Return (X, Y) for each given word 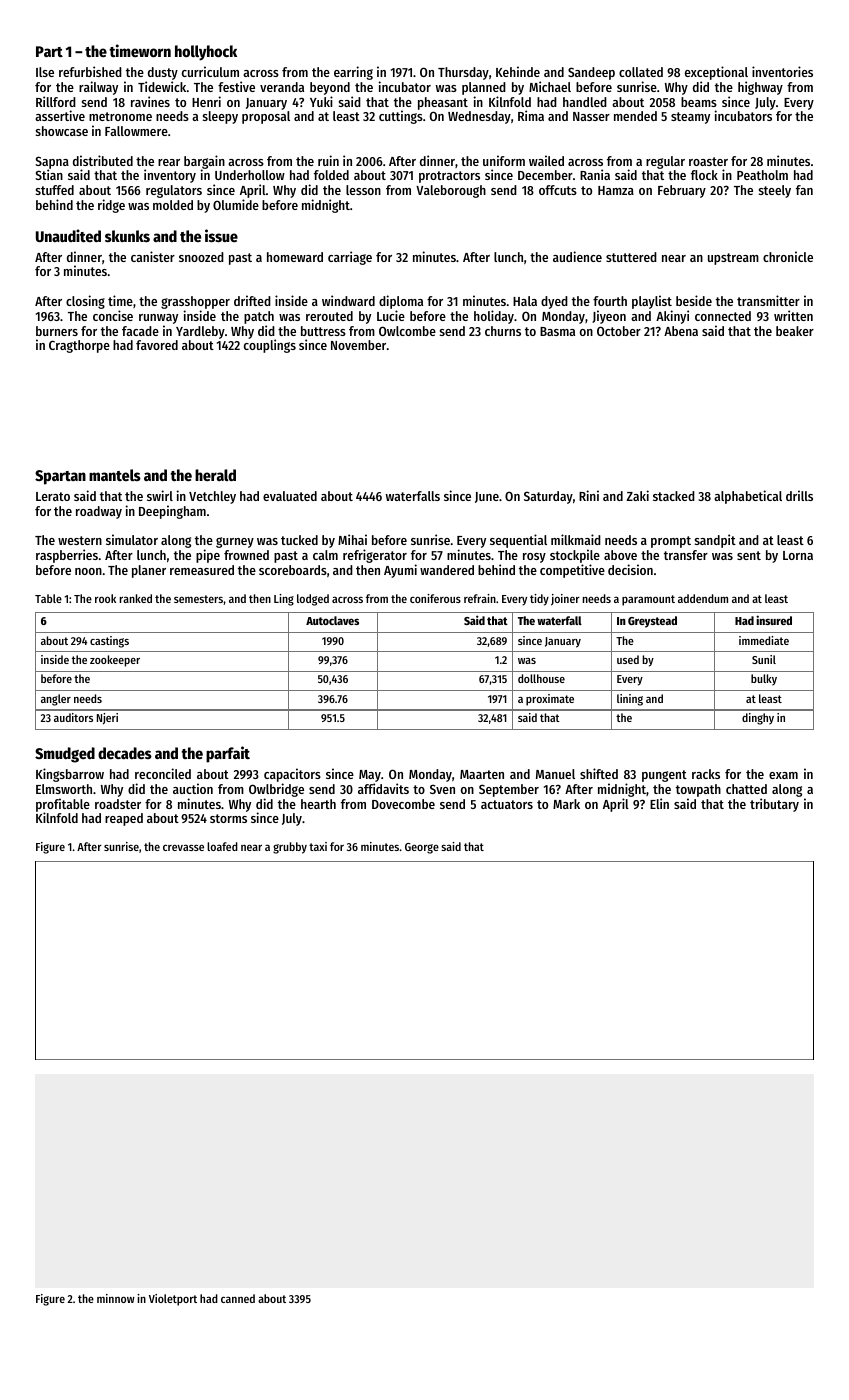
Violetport (173, 1300)
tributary (774, 805)
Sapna (52, 163)
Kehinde (518, 71)
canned (238, 1298)
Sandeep (591, 73)
